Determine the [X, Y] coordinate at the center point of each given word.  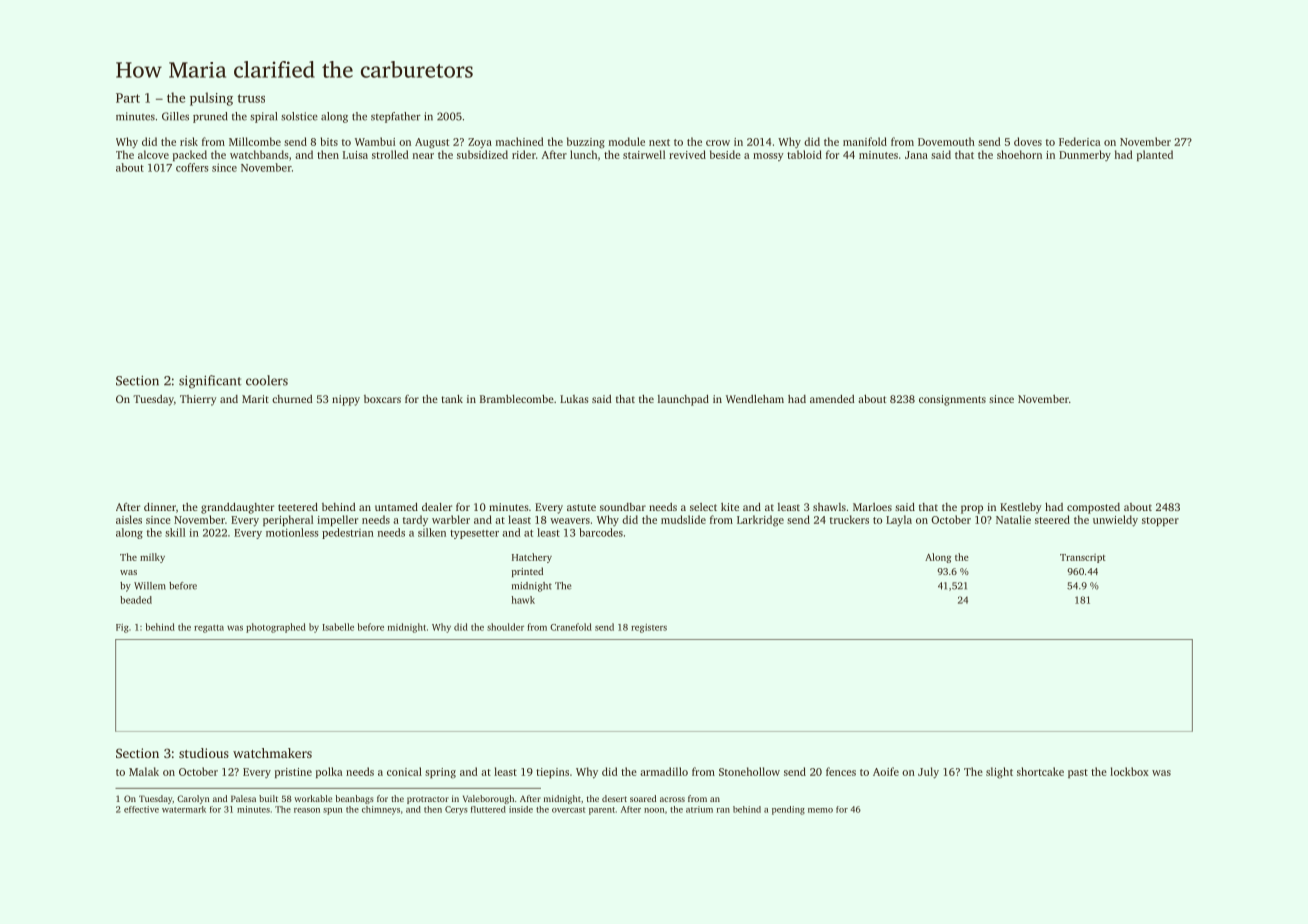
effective [141, 809]
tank [452, 399]
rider [524, 154]
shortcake [1040, 771]
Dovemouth [946, 141]
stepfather [396, 117]
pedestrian [348, 533]
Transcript [1083, 558]
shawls [829, 507]
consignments [952, 400]
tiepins [552, 773]
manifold [865, 141]
